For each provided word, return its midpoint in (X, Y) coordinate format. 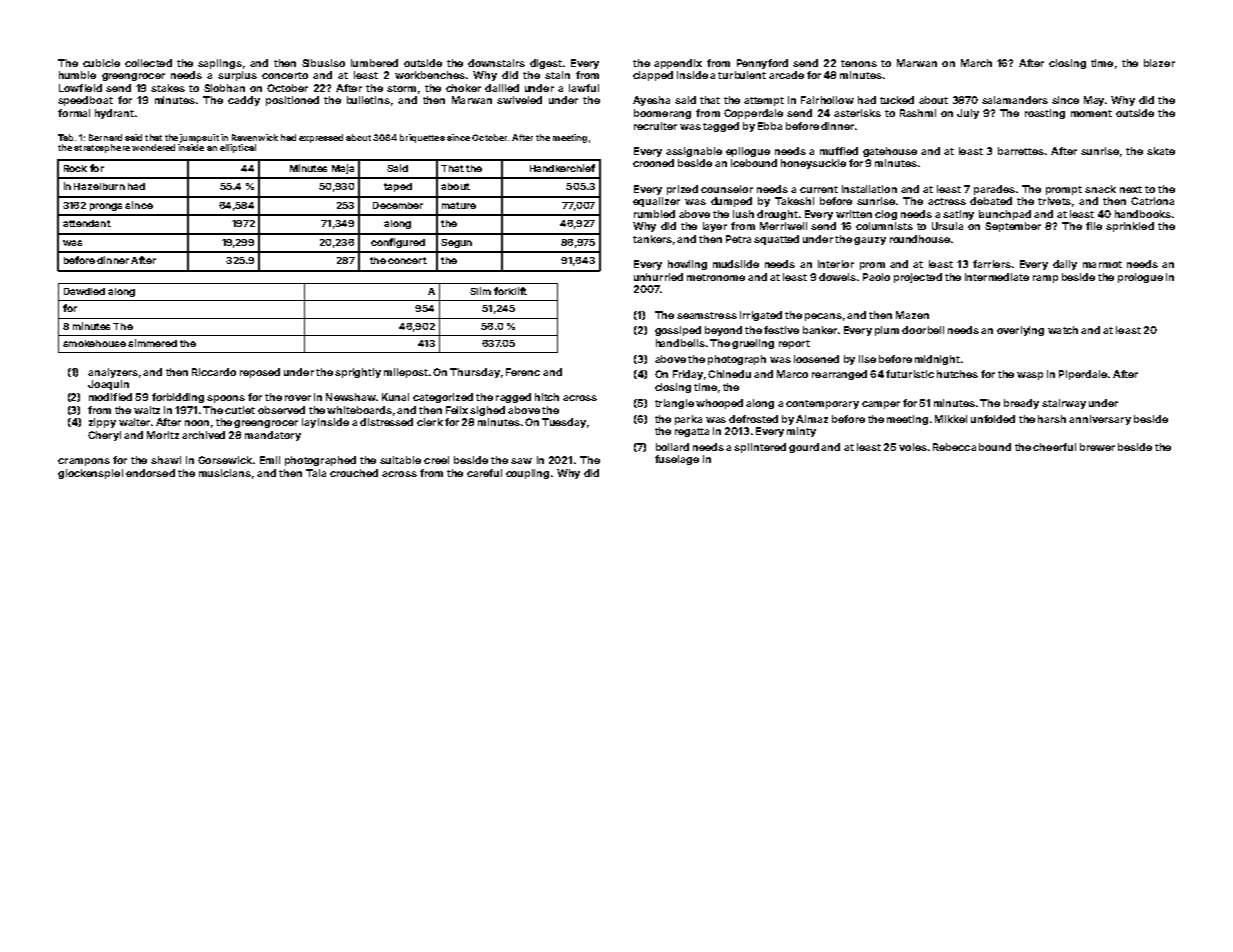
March (976, 63)
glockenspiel (90, 474)
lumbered (374, 63)
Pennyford (762, 64)
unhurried (658, 277)
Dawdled (84, 291)
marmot (1102, 264)
